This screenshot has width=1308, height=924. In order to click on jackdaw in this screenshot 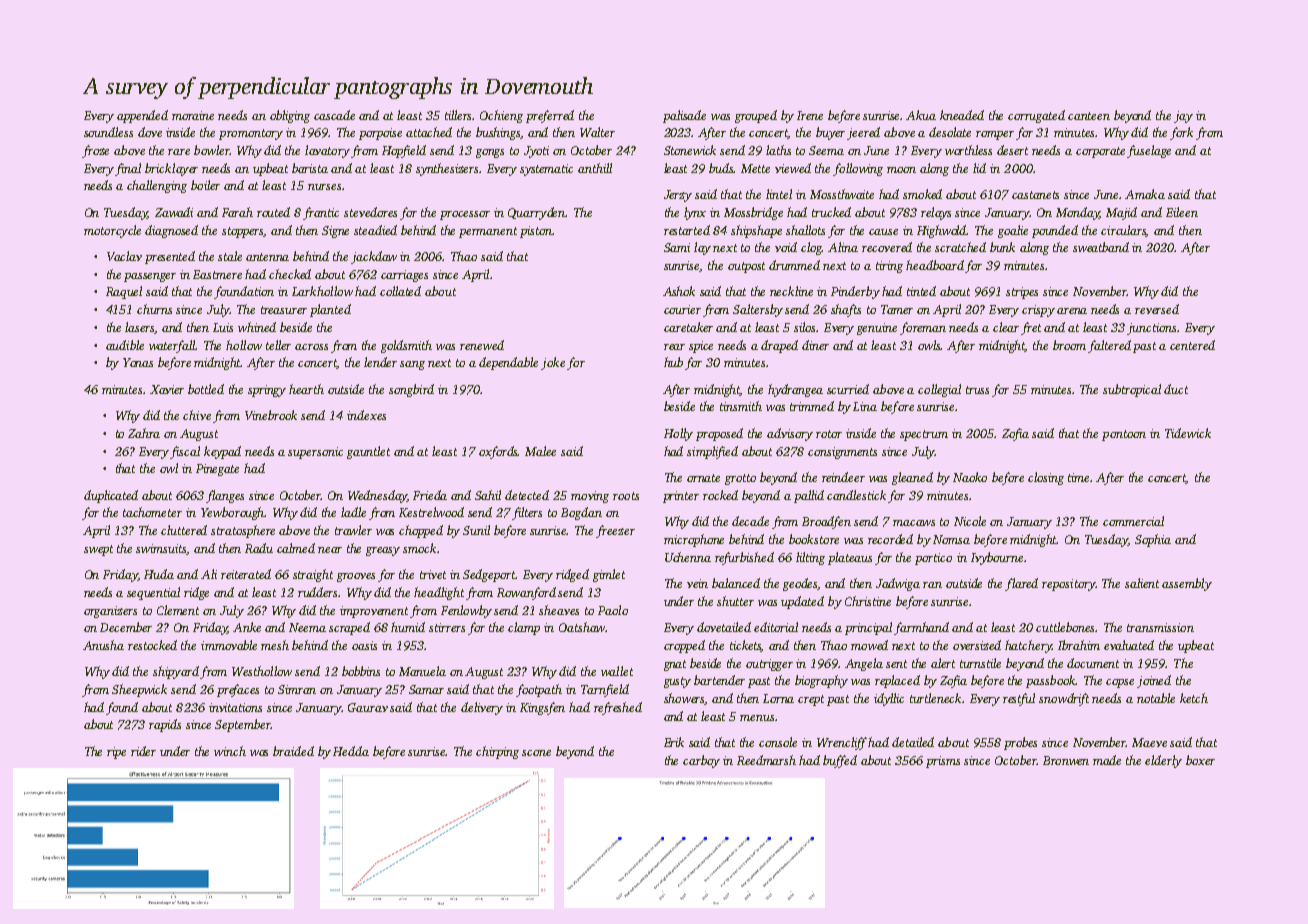, I will do `click(374, 257)`.
